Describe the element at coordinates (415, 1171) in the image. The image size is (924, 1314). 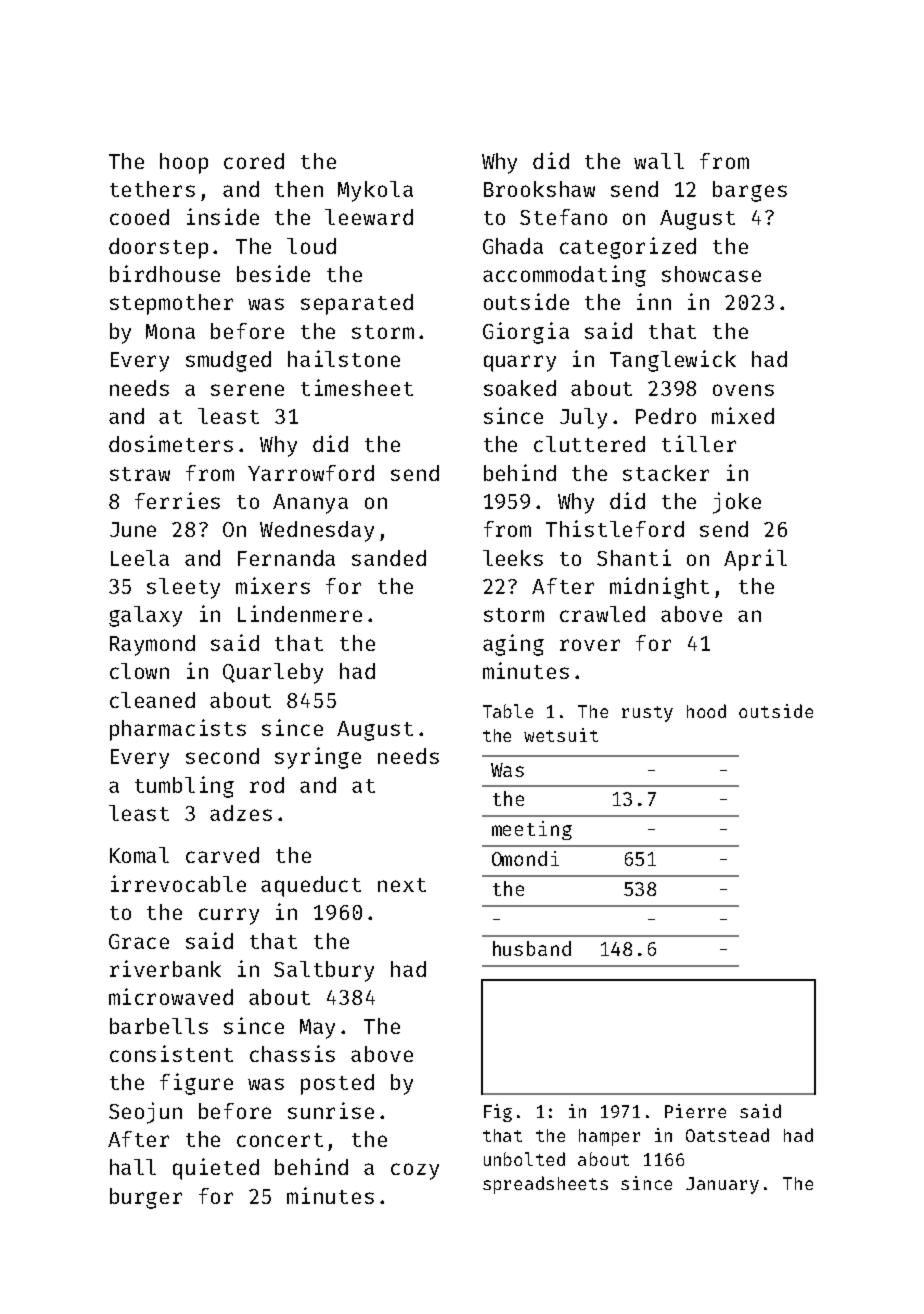
I see `cozy` at that location.
